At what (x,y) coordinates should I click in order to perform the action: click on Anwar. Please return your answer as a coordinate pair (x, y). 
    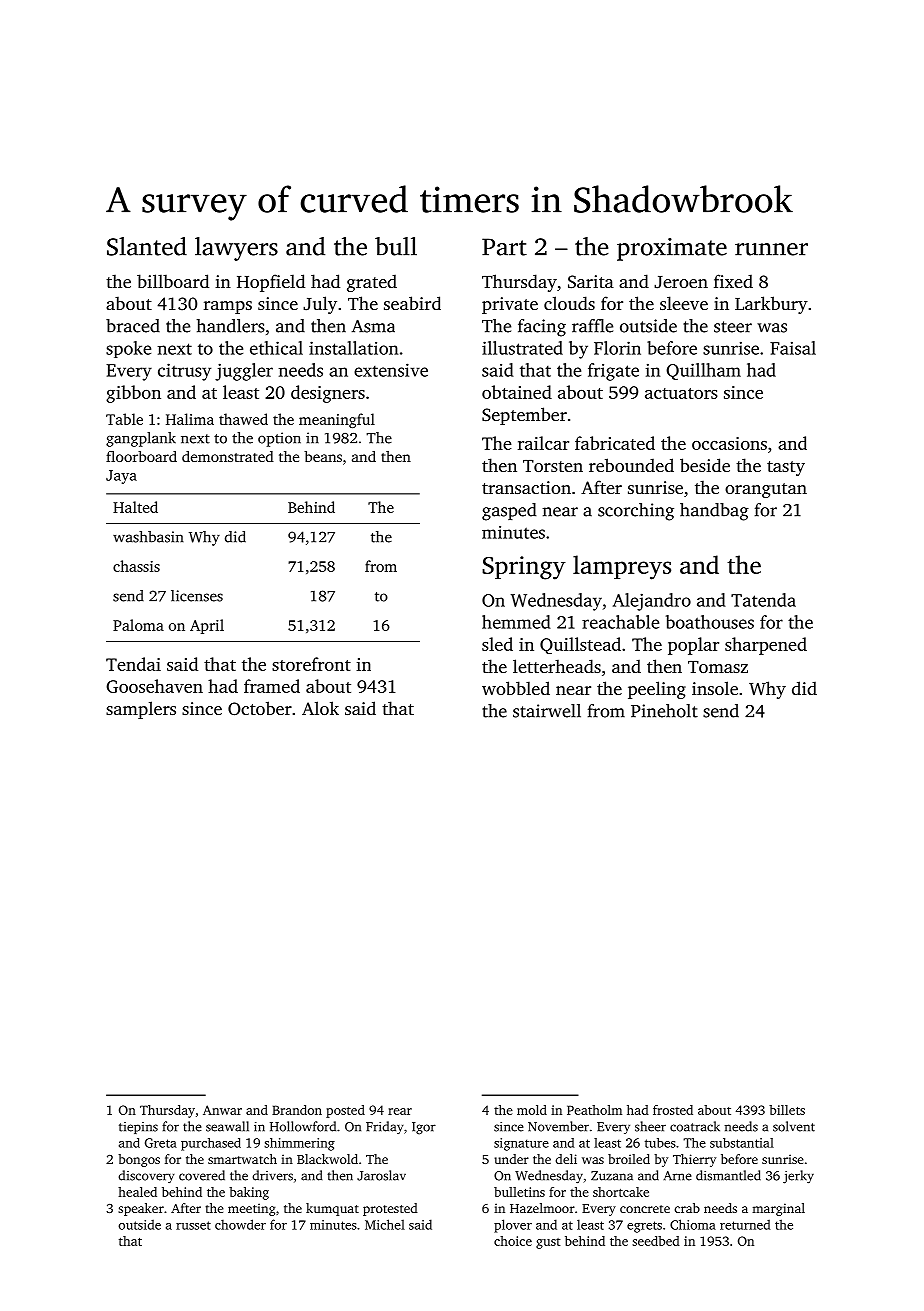
    Looking at the image, I should click on (222, 1110).
